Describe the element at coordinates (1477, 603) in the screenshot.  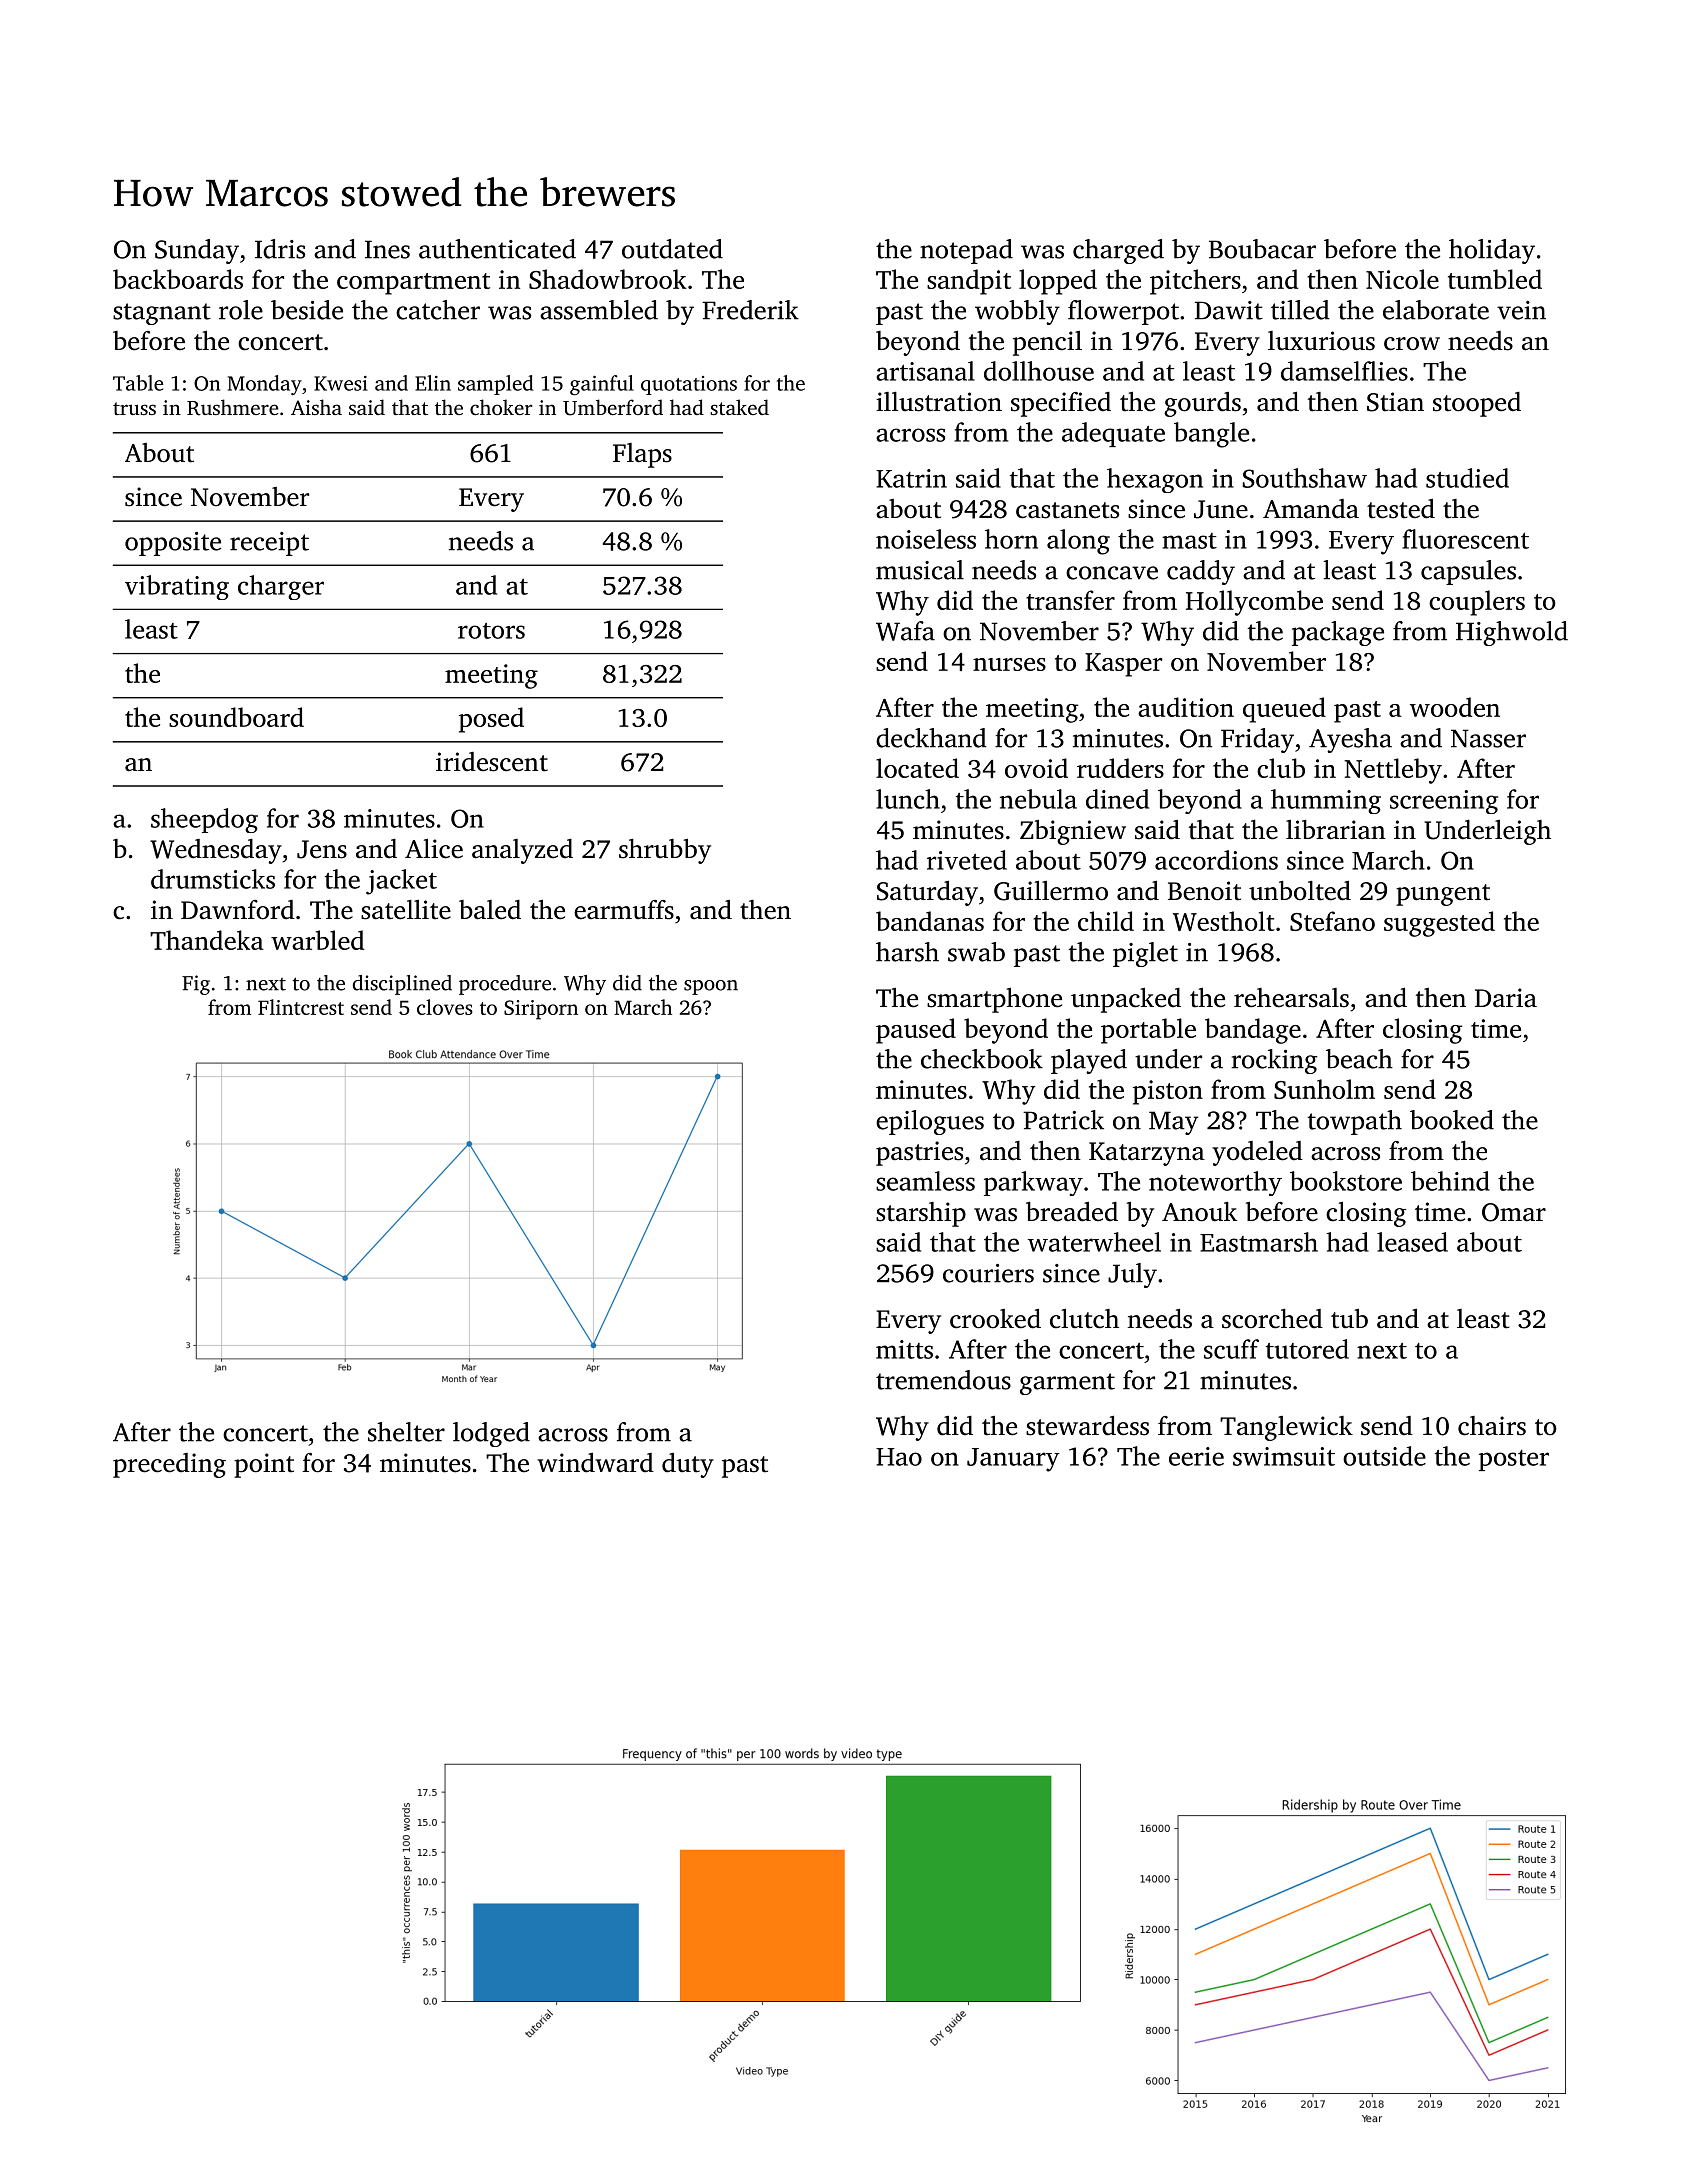
I see `couplers` at that location.
